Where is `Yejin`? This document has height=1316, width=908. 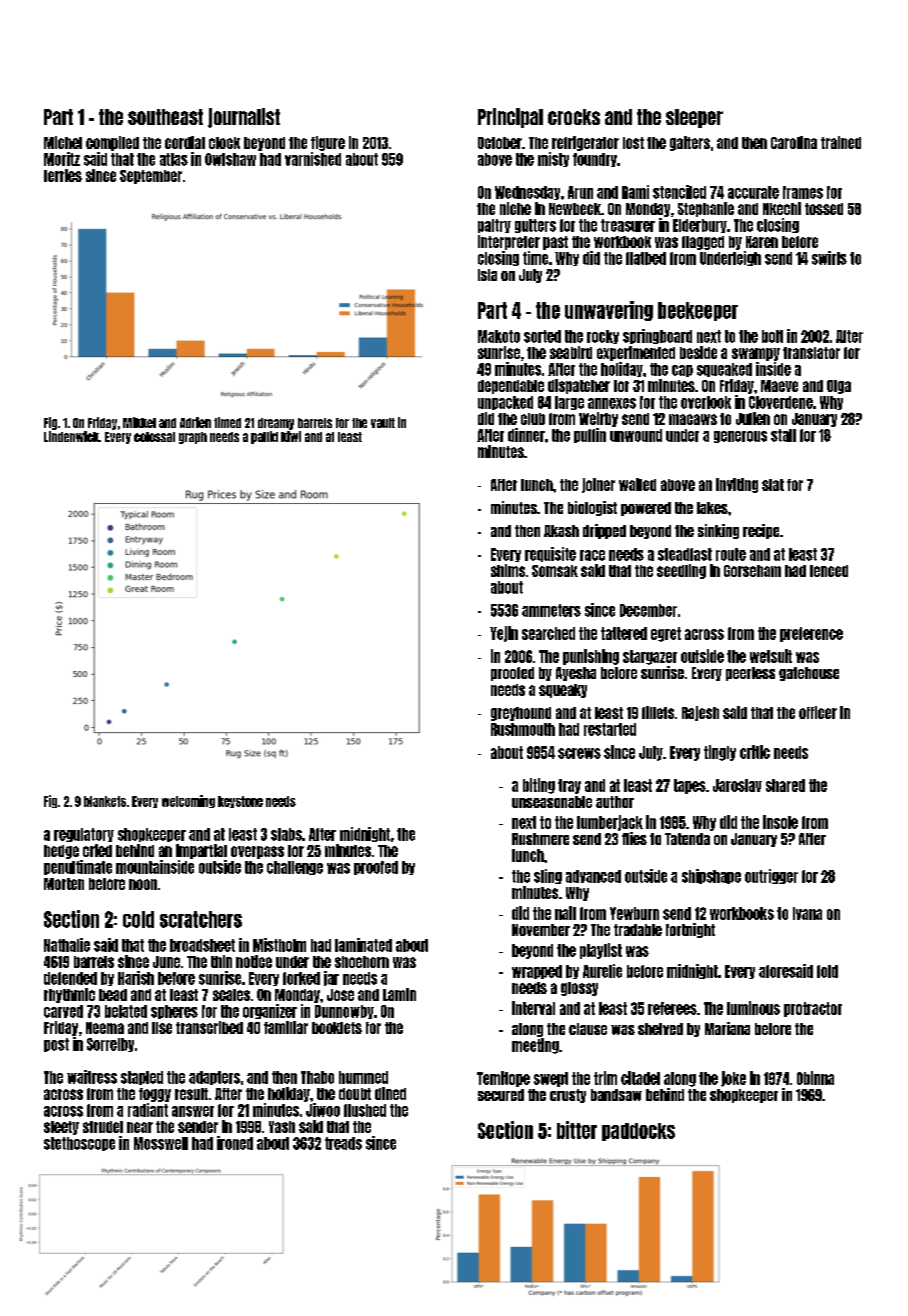 Yejin is located at coordinates (504, 634).
